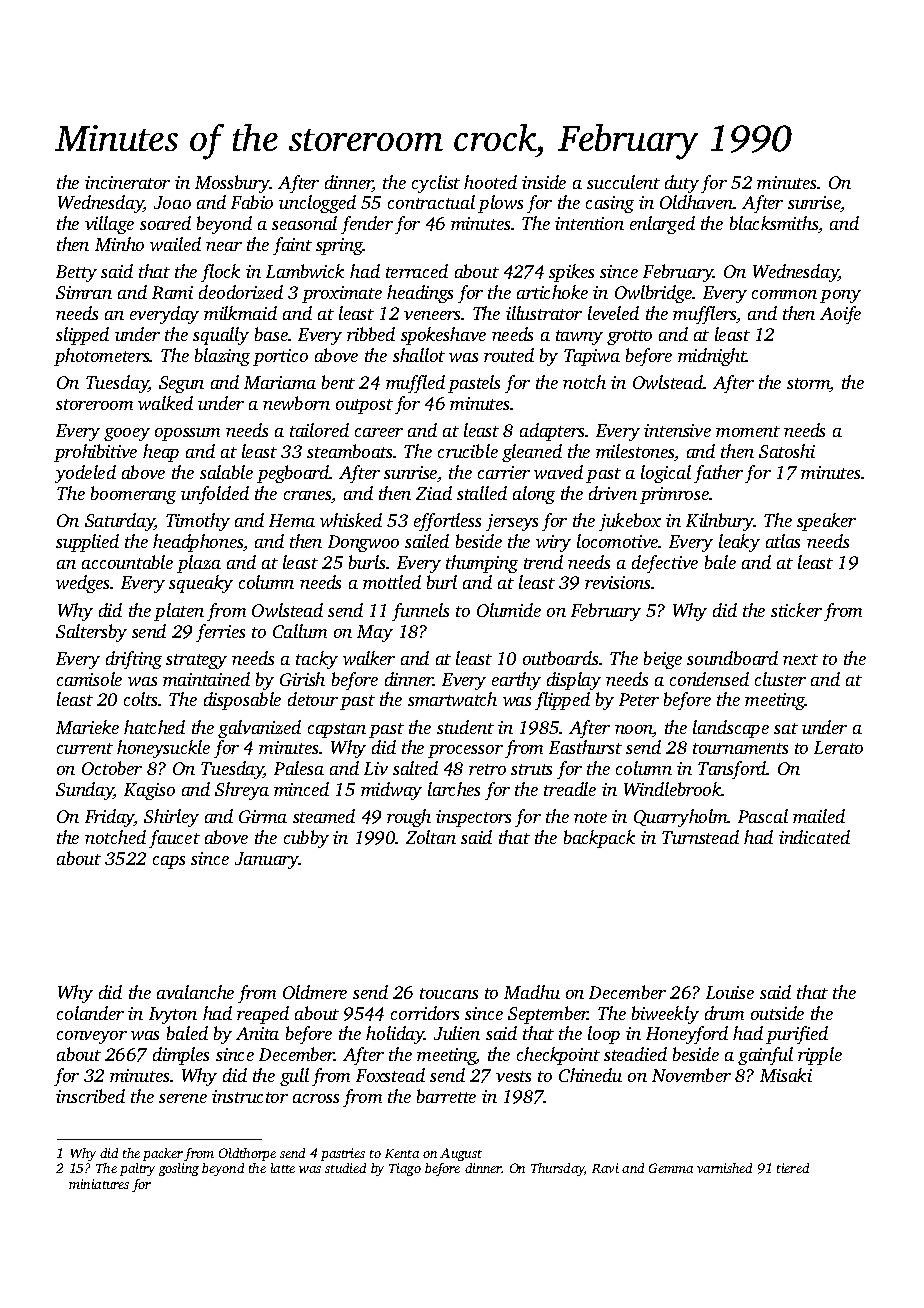 The width and height of the image is (924, 1308). What do you see at coordinates (436, 184) in the image?
I see `cyclist` at bounding box center [436, 184].
